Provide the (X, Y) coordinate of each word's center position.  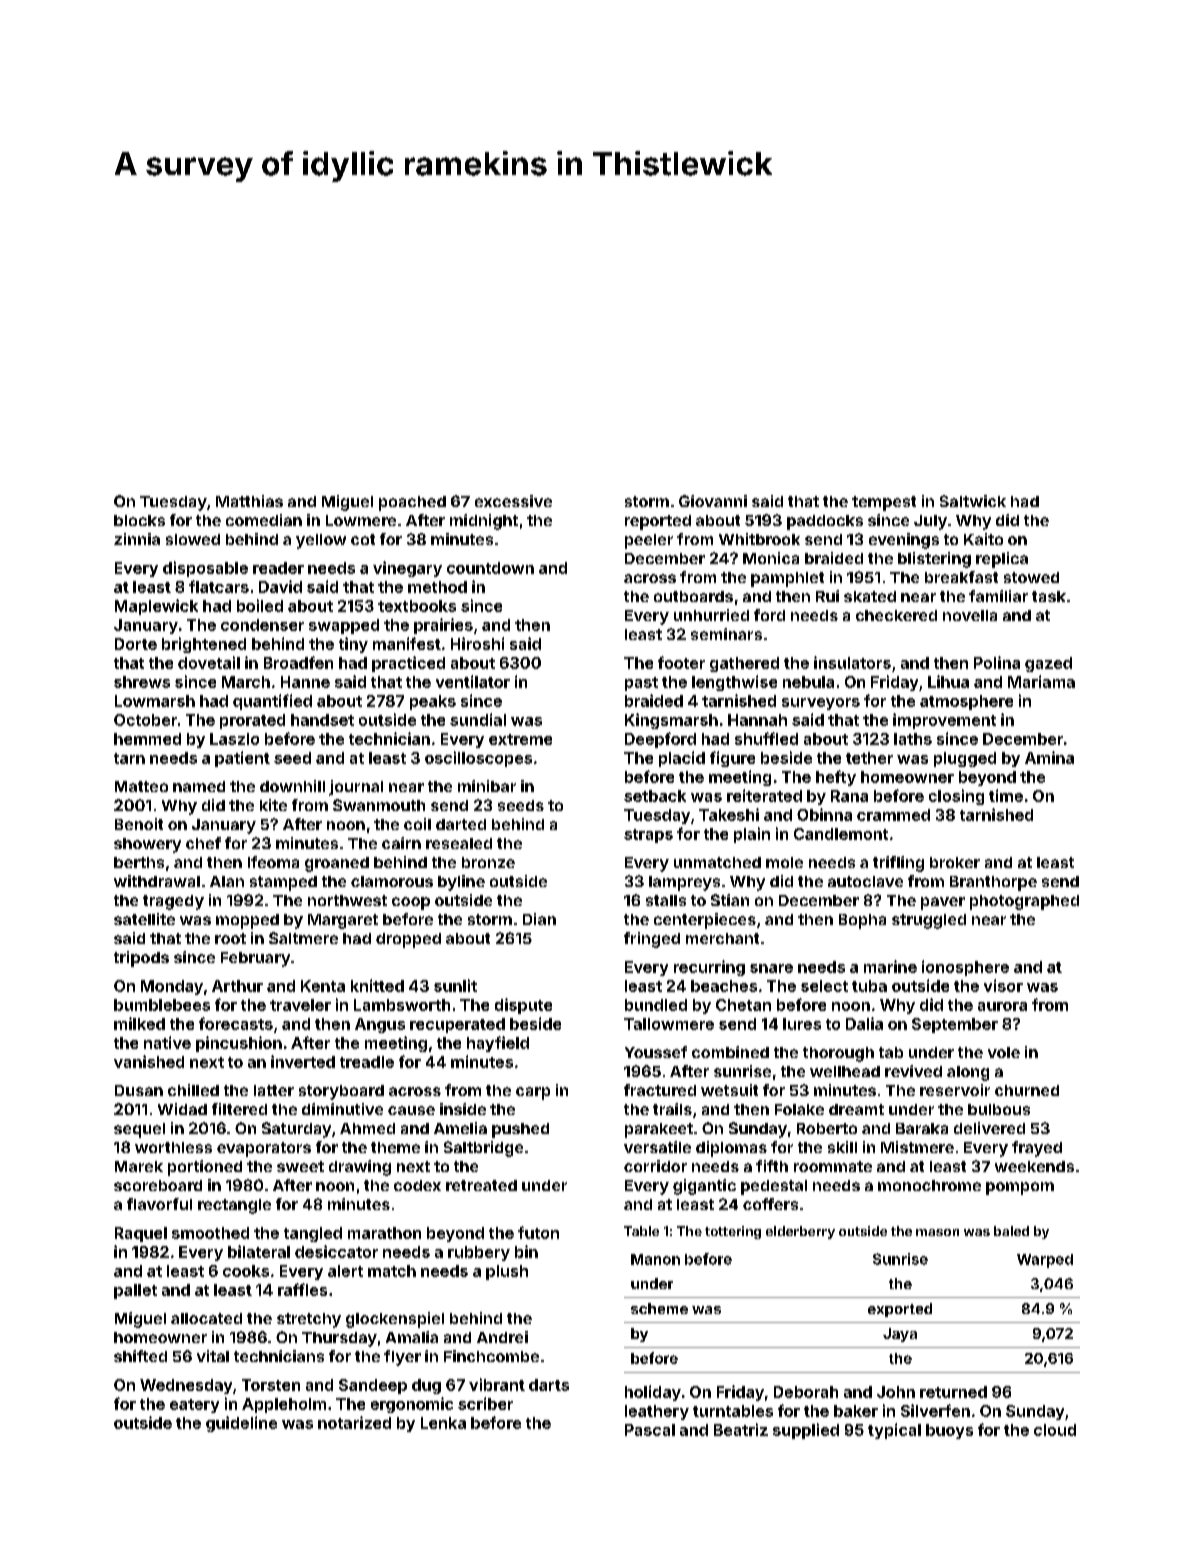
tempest (884, 503)
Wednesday (186, 1386)
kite (273, 805)
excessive (513, 501)
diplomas (731, 1149)
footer (681, 662)
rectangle (234, 1206)
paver (943, 903)
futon (538, 1232)
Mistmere (917, 1147)
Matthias (249, 501)
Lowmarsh (155, 701)
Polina (997, 662)
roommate (833, 1166)
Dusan (139, 1090)
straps (648, 836)
